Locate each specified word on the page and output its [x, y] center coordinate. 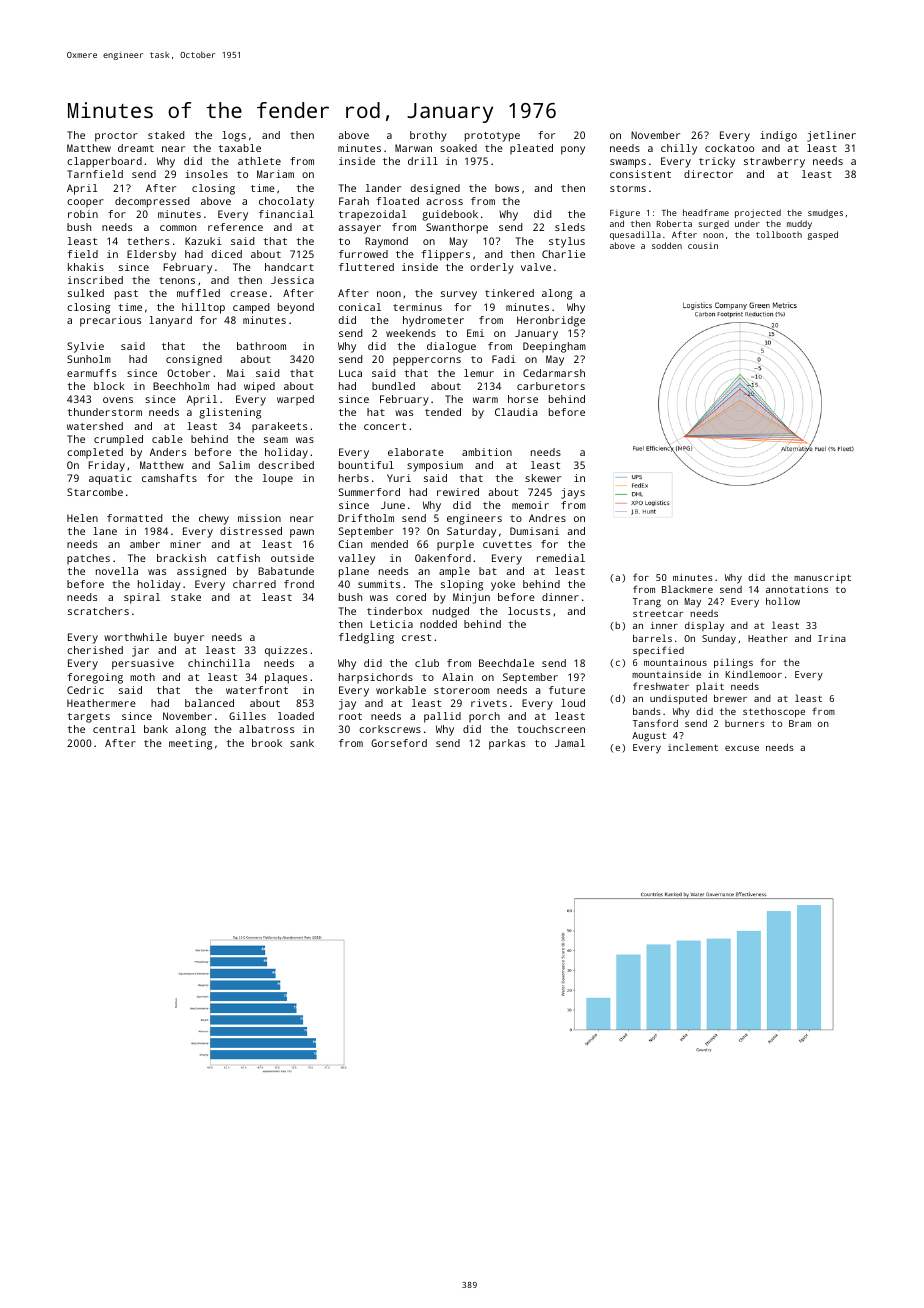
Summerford [369, 492]
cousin [703, 246]
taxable [240, 148]
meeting [190, 744]
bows [507, 188]
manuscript [822, 579]
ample [454, 572]
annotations [797, 589]
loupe [278, 479]
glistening [230, 413]
